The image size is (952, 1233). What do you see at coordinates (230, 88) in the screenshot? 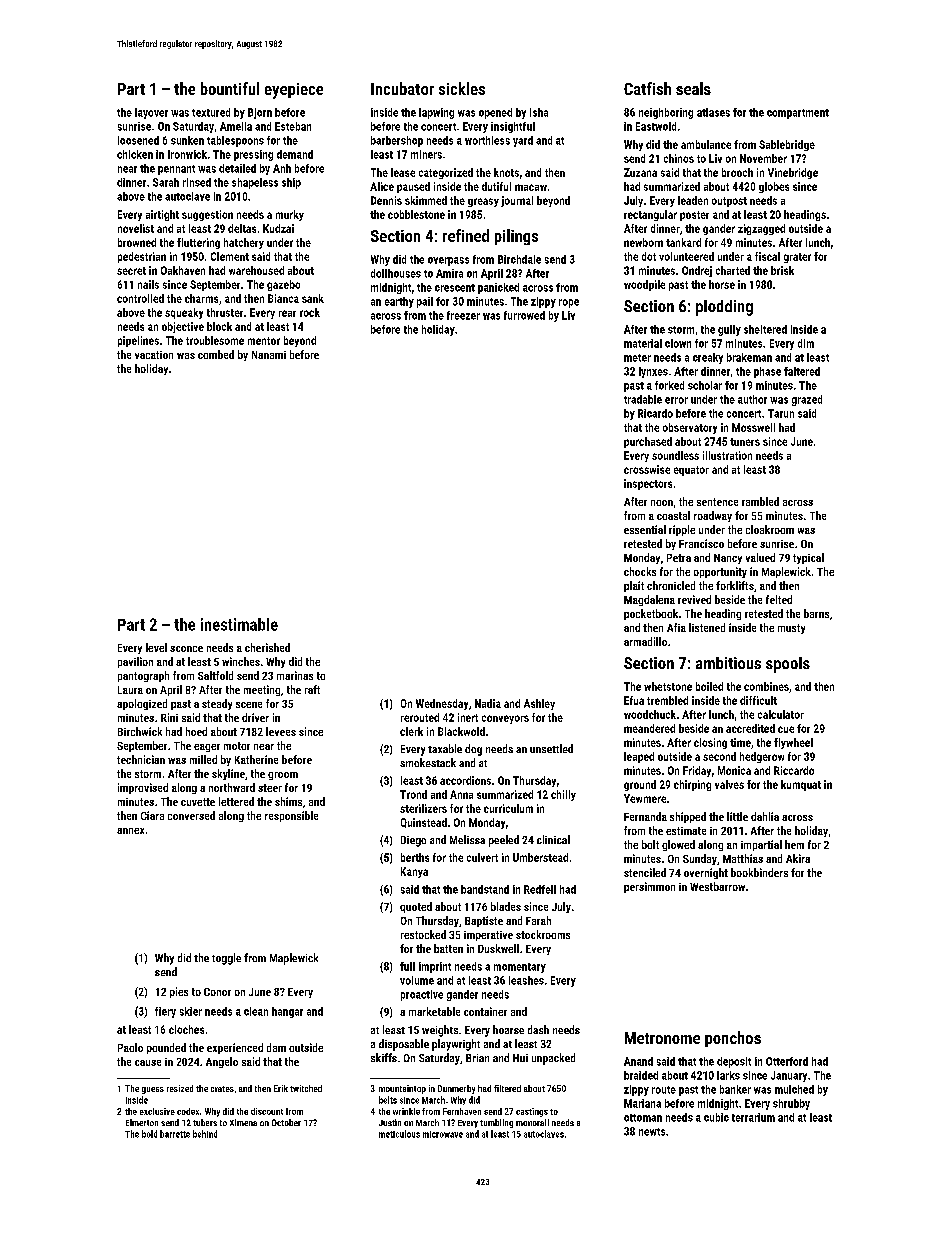
I see `bountiful` at bounding box center [230, 88].
